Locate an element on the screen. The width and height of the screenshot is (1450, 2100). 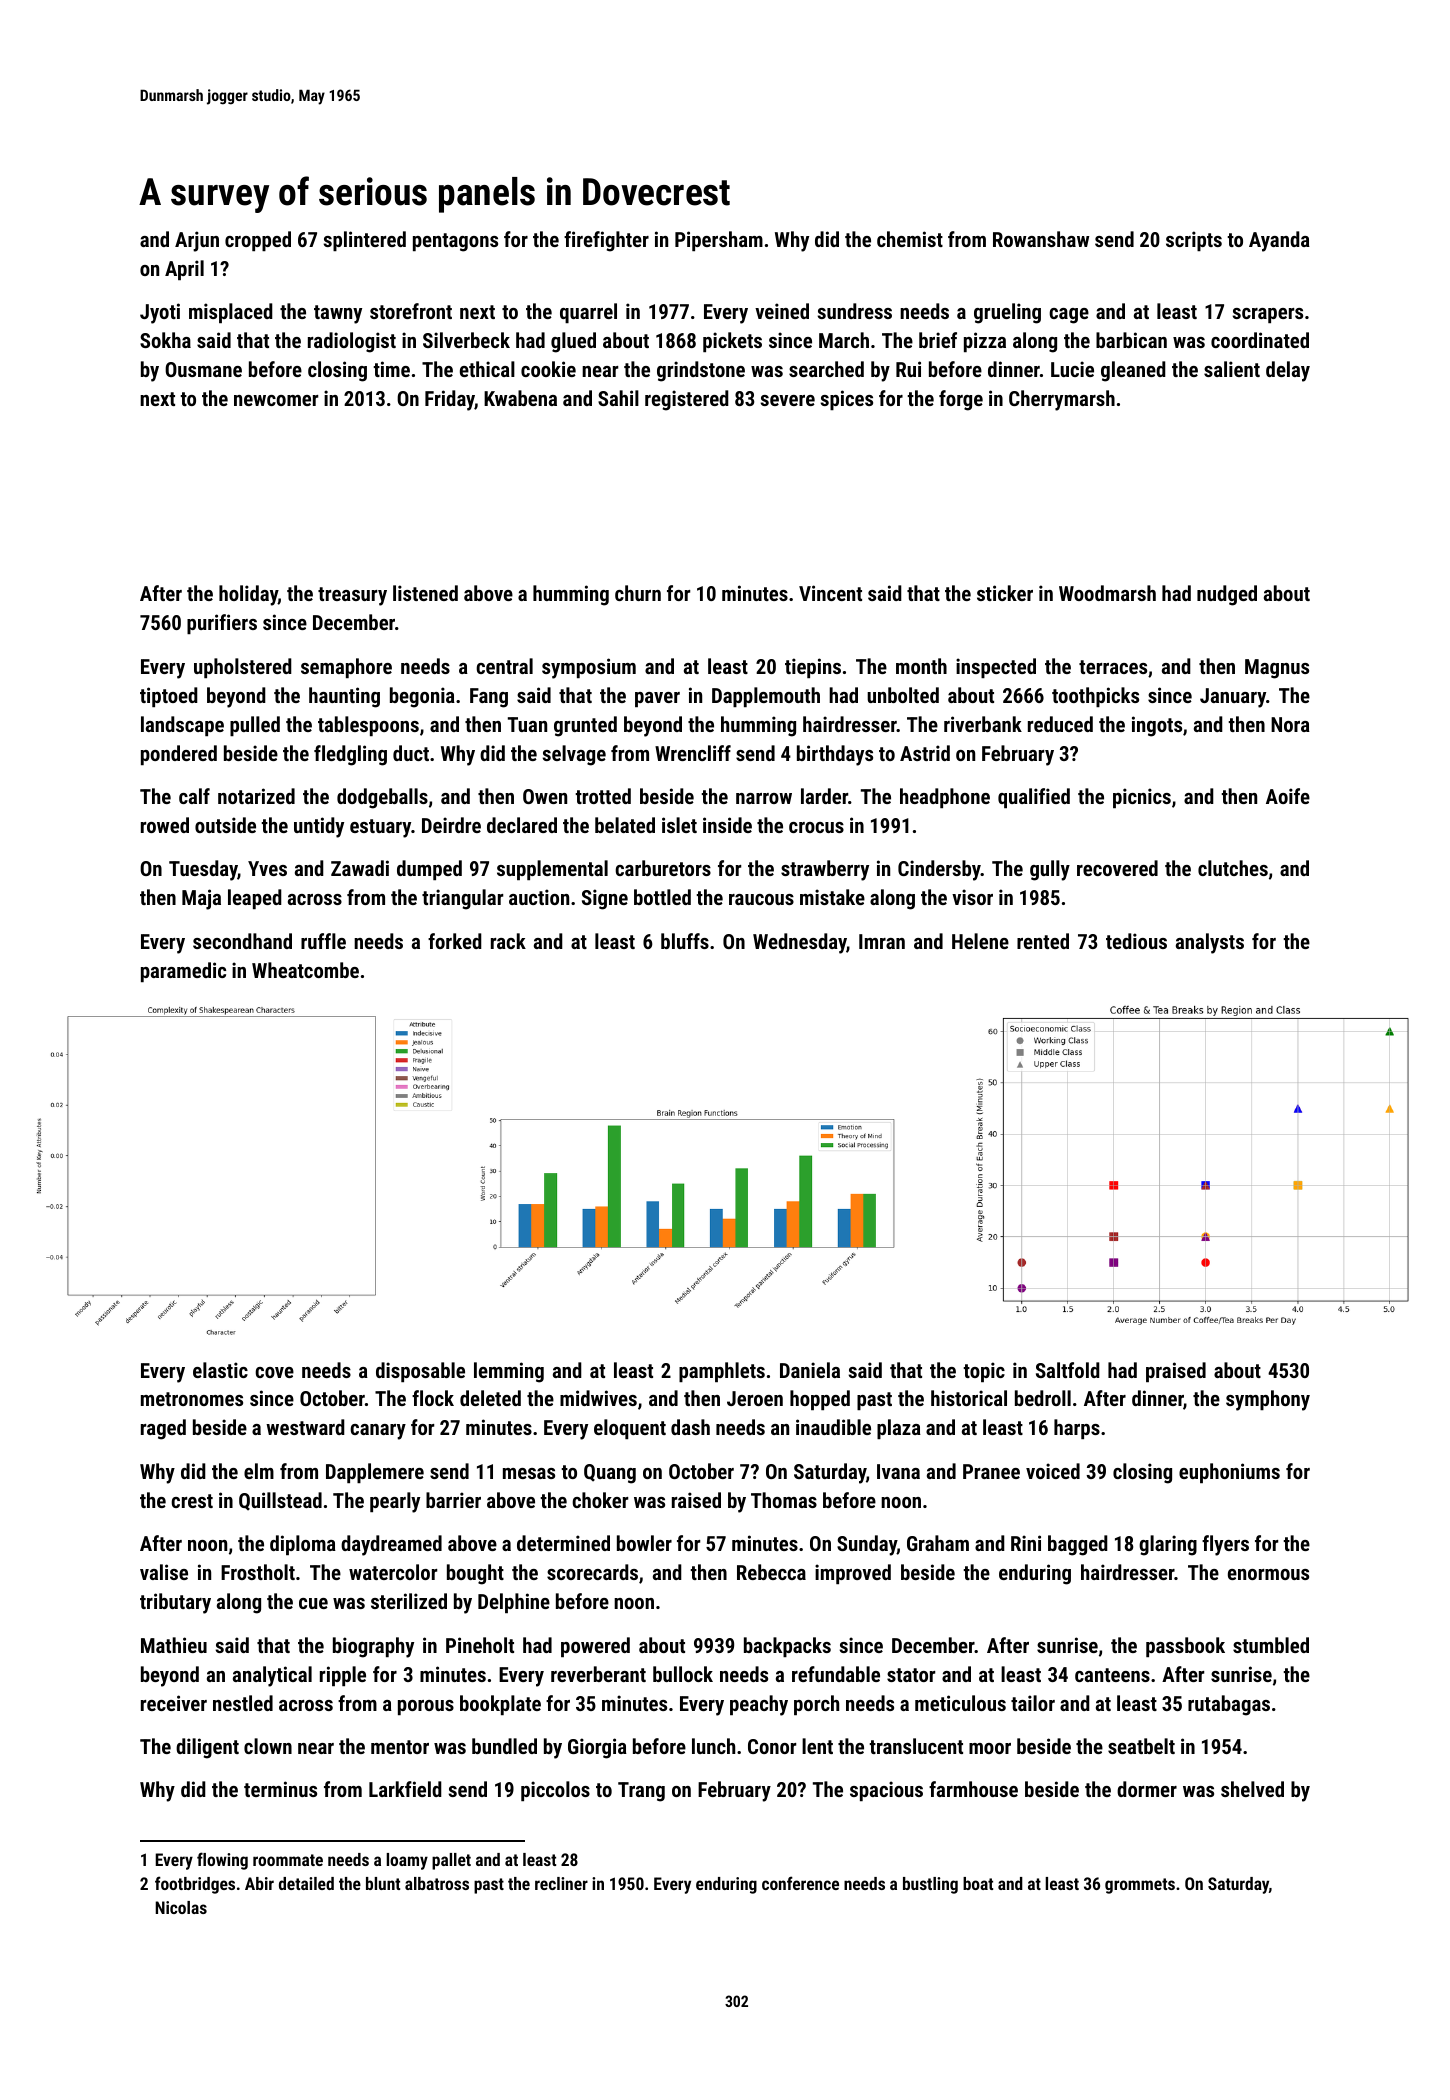
registered is located at coordinates (687, 400).
